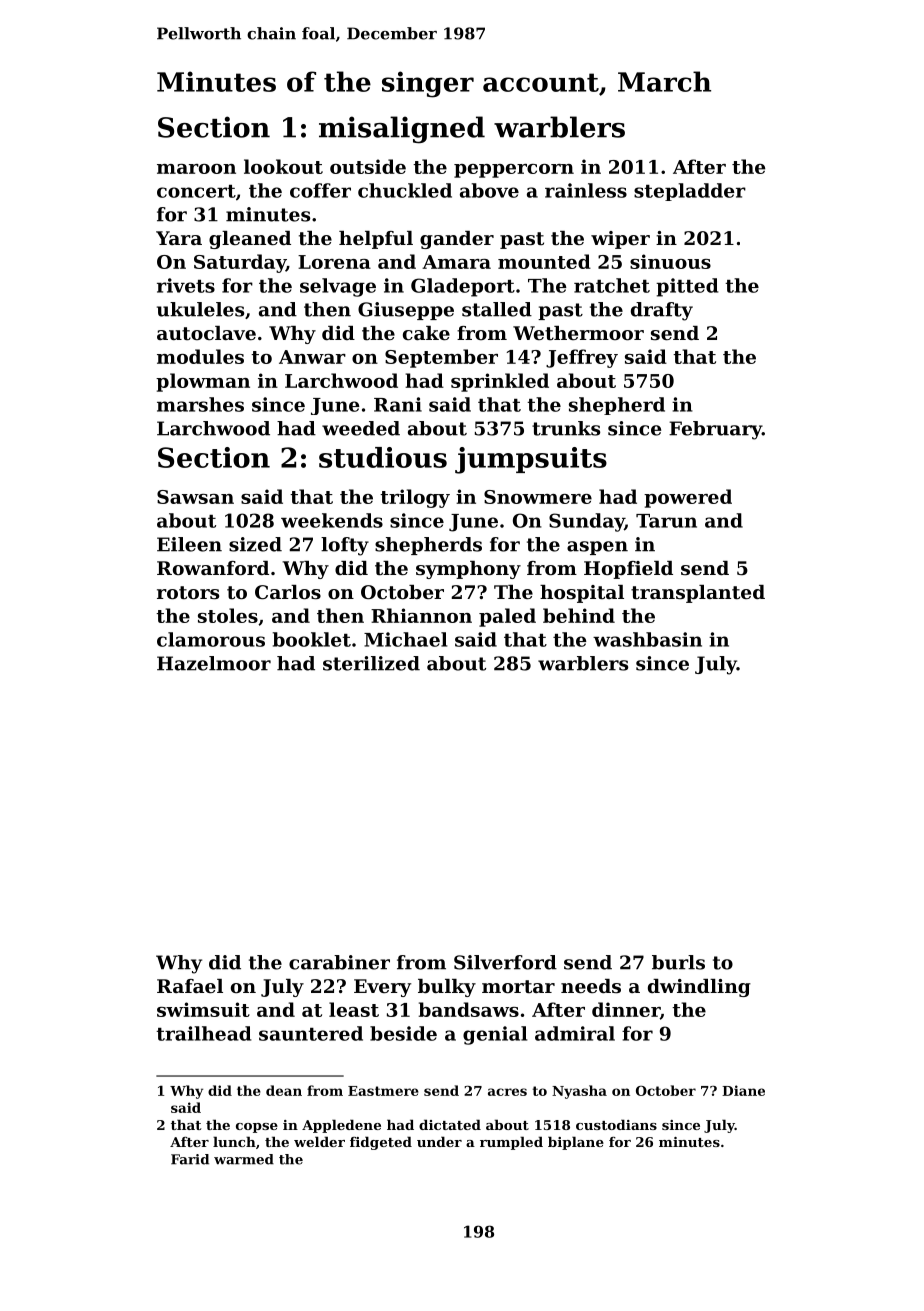  I want to click on Michael, so click(405, 639).
